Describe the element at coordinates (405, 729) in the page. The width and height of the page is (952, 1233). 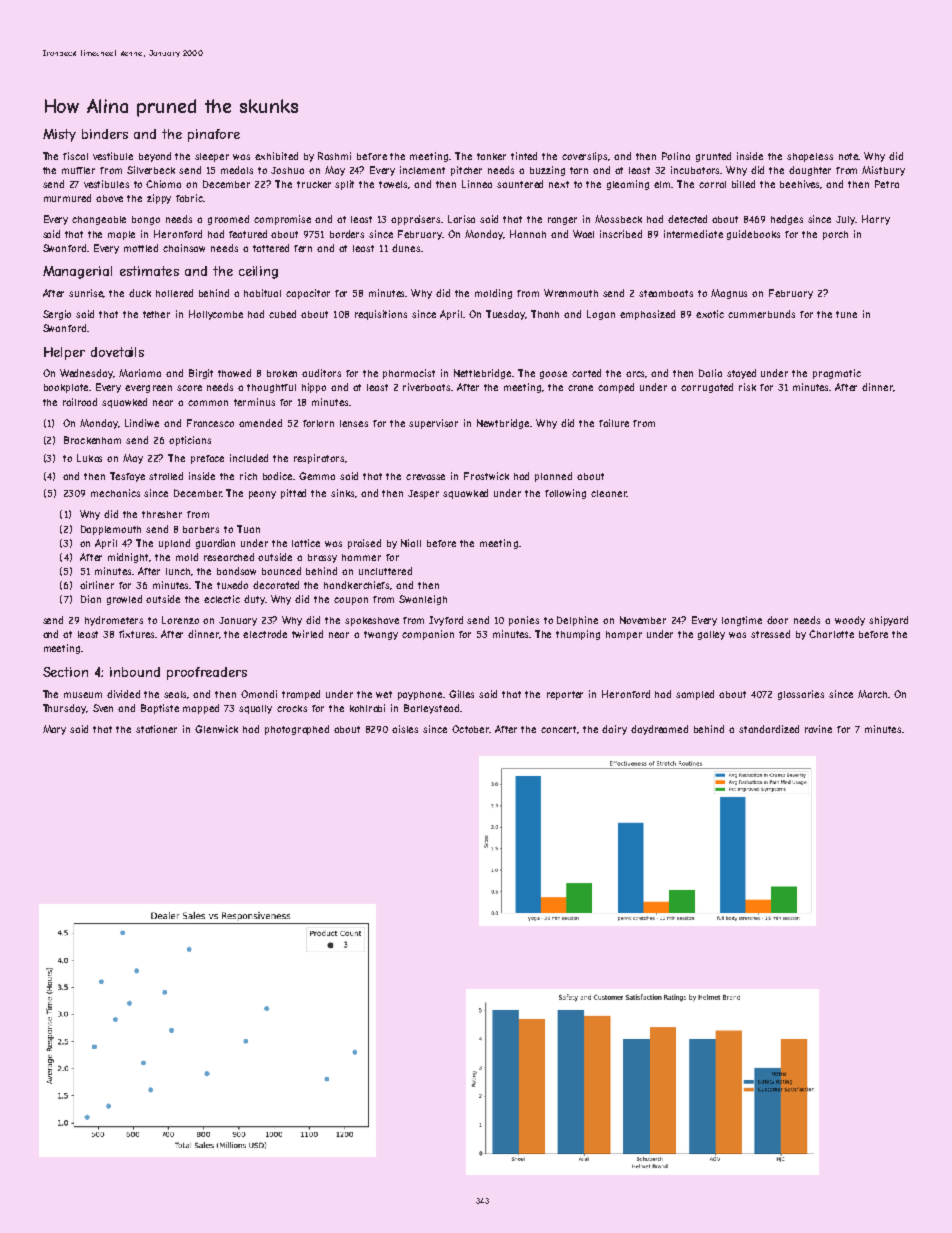
I see `aisles` at that location.
